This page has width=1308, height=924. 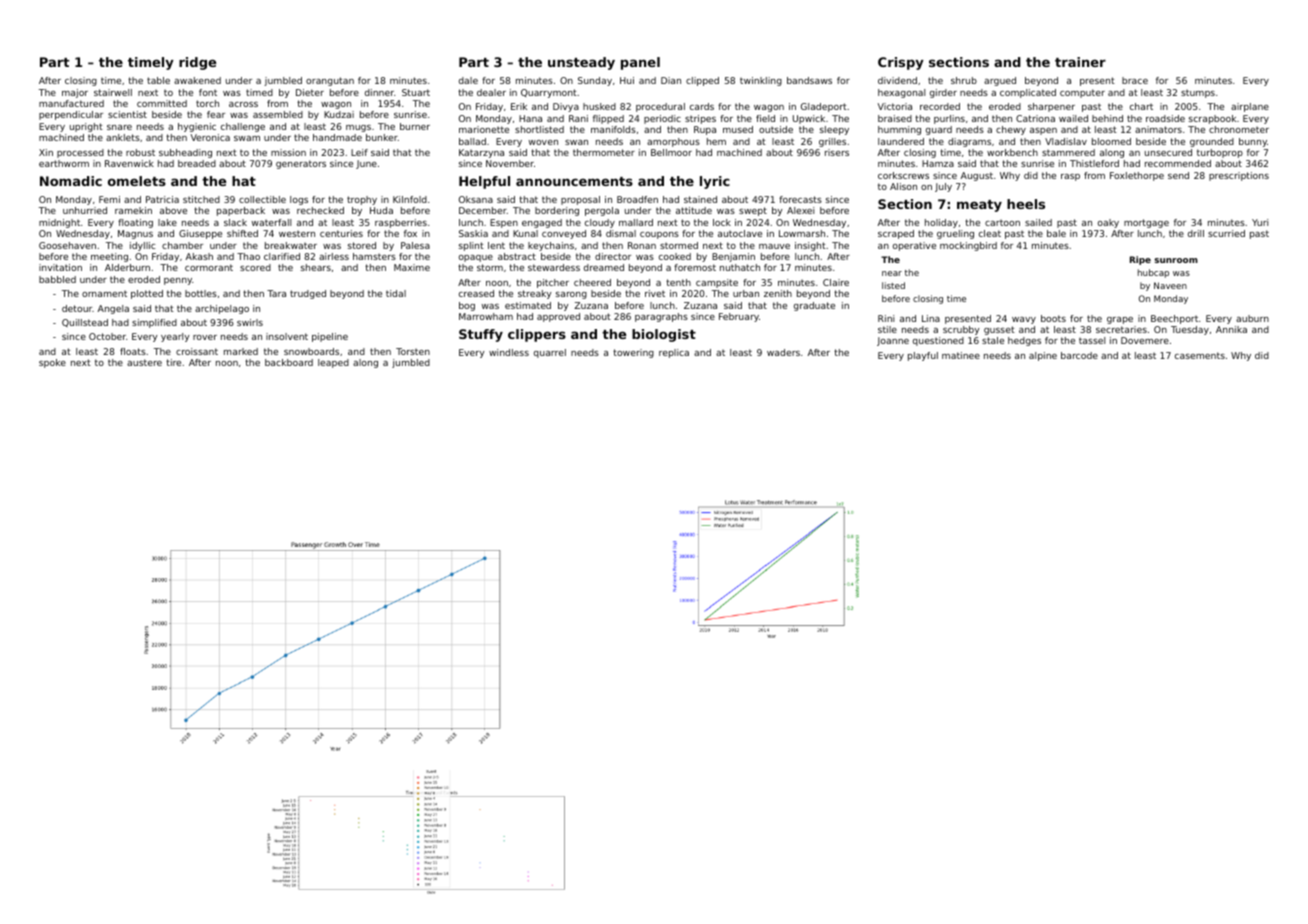 I want to click on generators, so click(x=301, y=164).
